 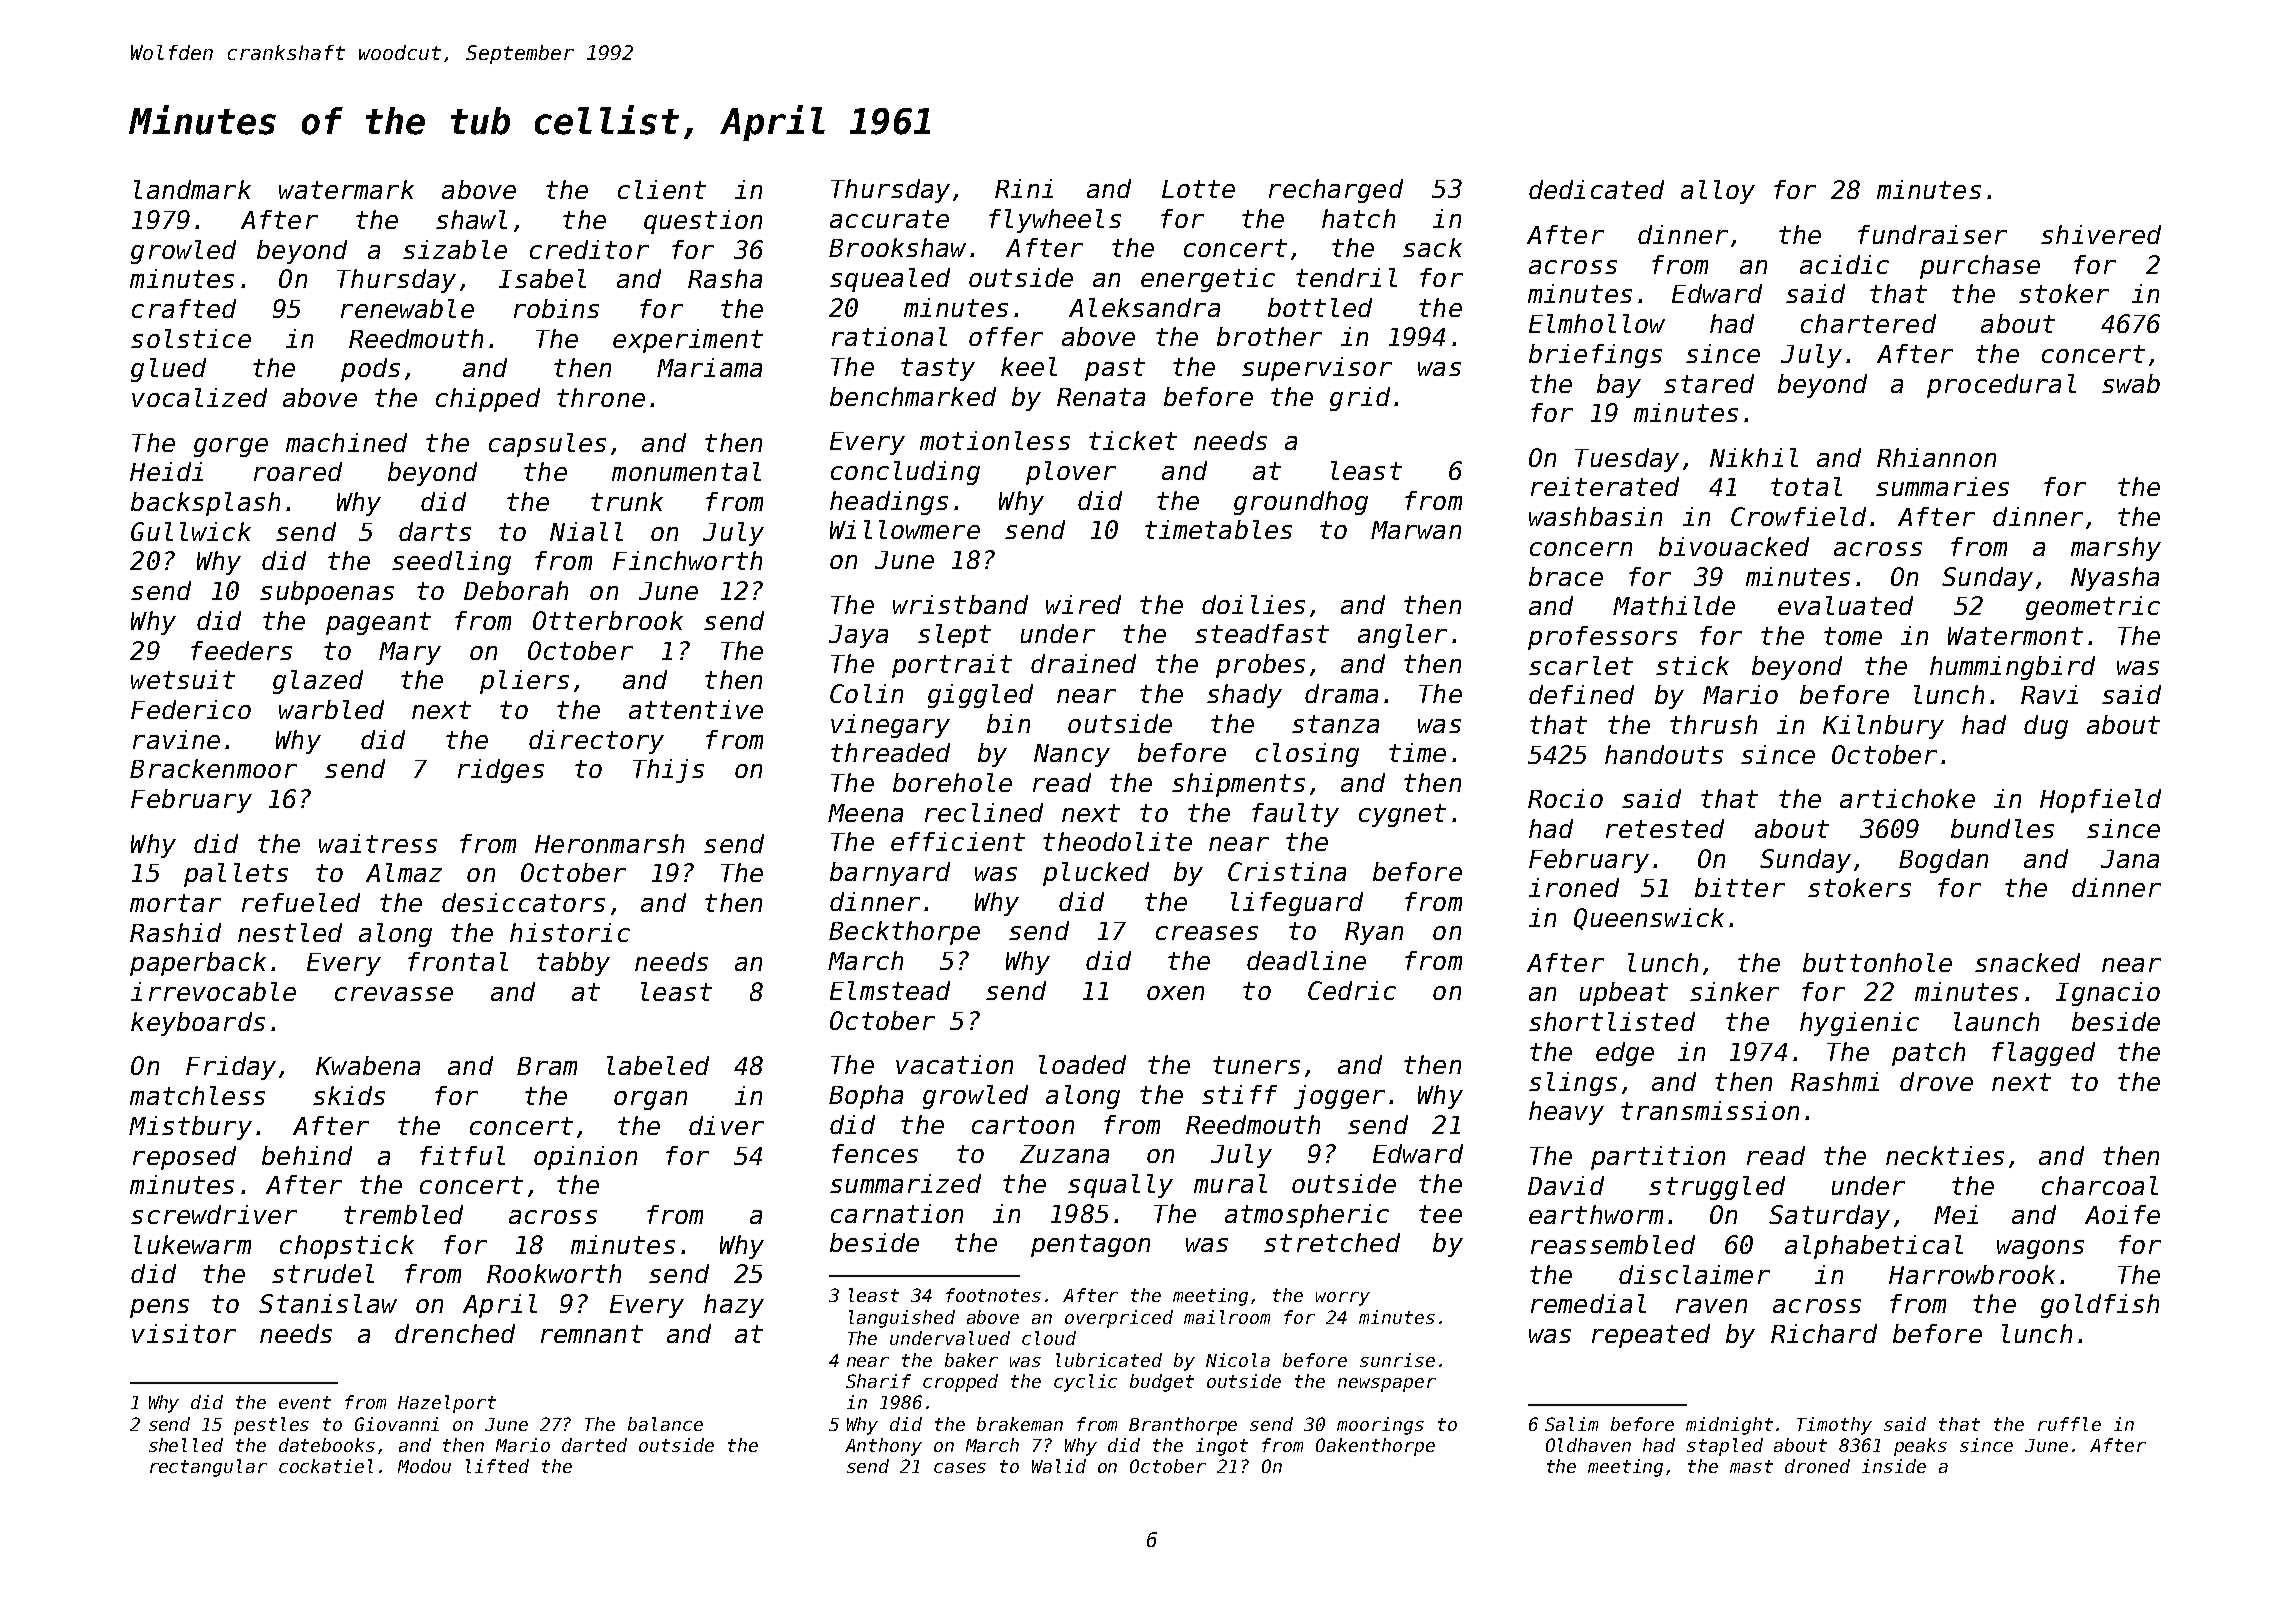 I want to click on groundhog, so click(x=1301, y=503).
